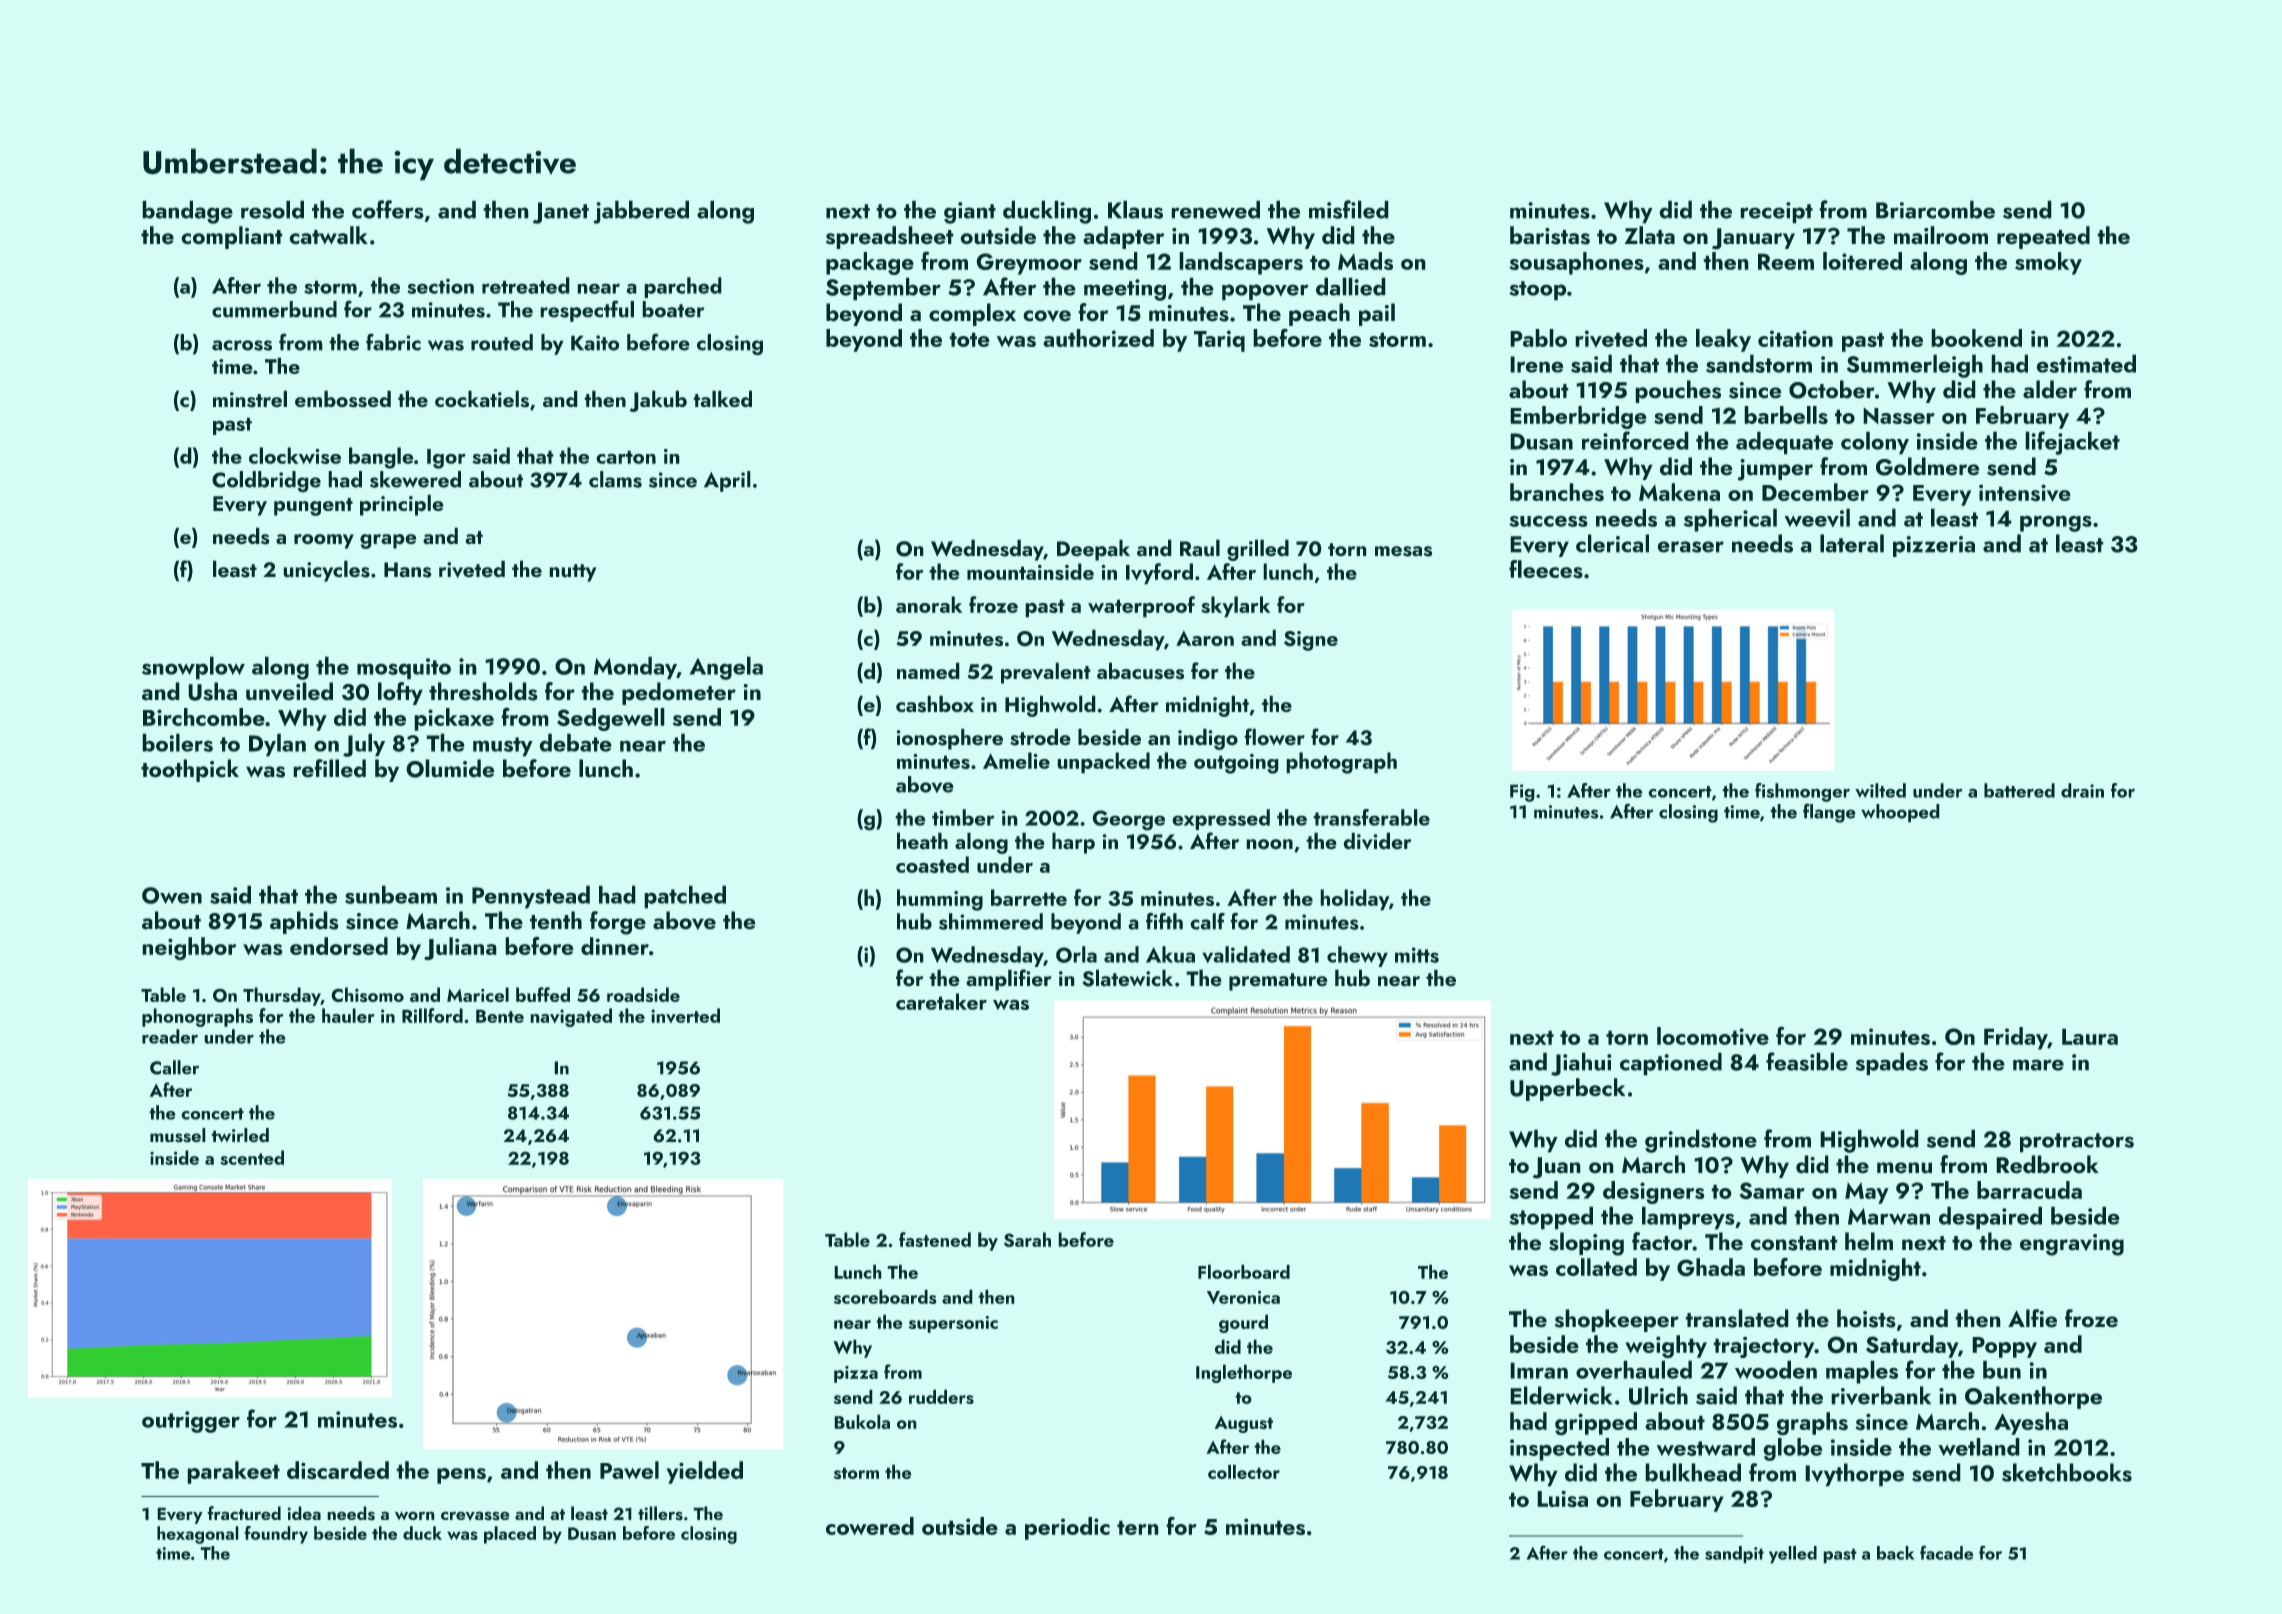 Image resolution: width=2282 pixels, height=1614 pixels. What do you see at coordinates (1029, 264) in the screenshot?
I see `Greymoor` at bounding box center [1029, 264].
